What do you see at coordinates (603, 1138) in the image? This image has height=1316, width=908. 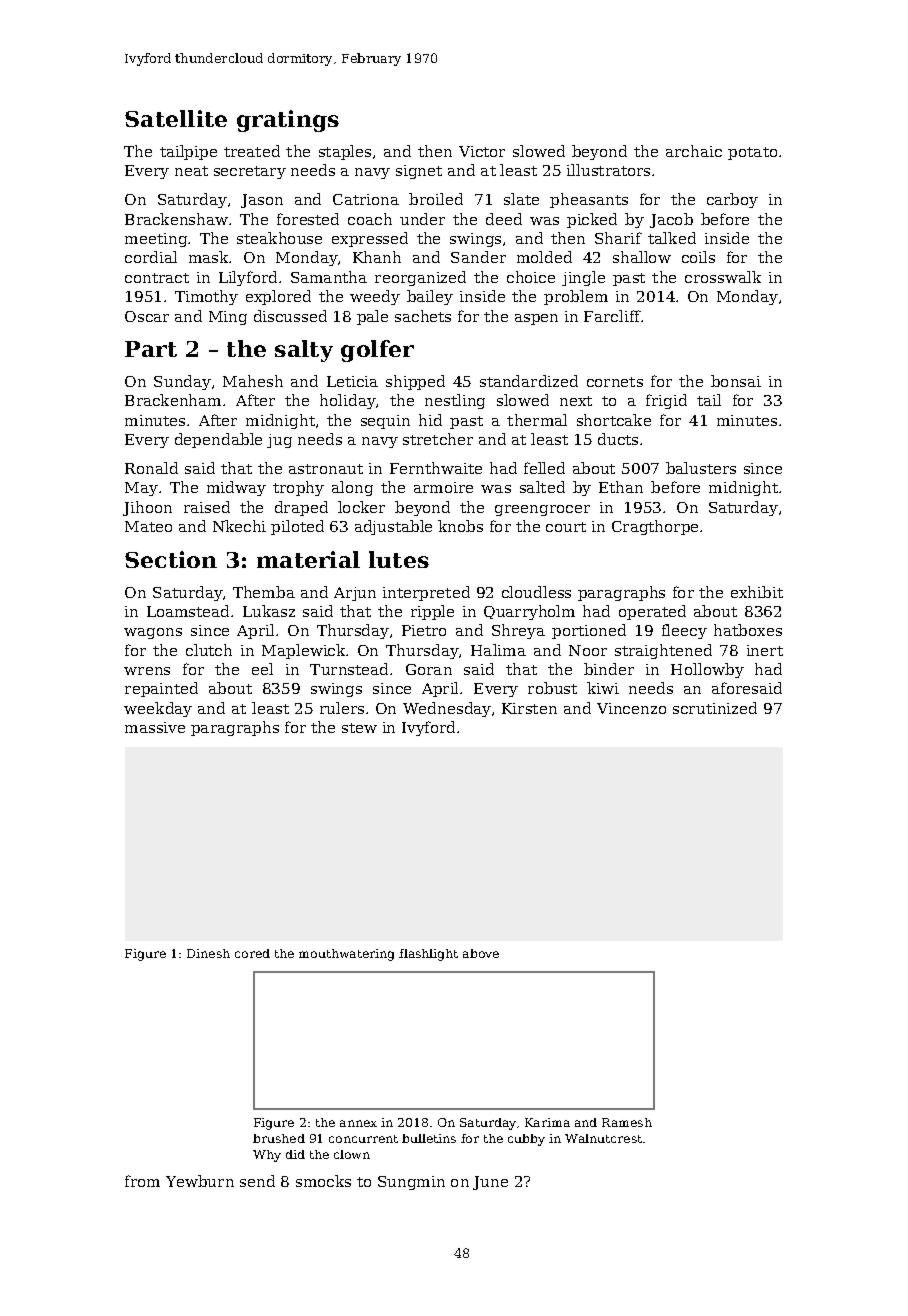 I see `Walnutcrest` at bounding box center [603, 1138].
